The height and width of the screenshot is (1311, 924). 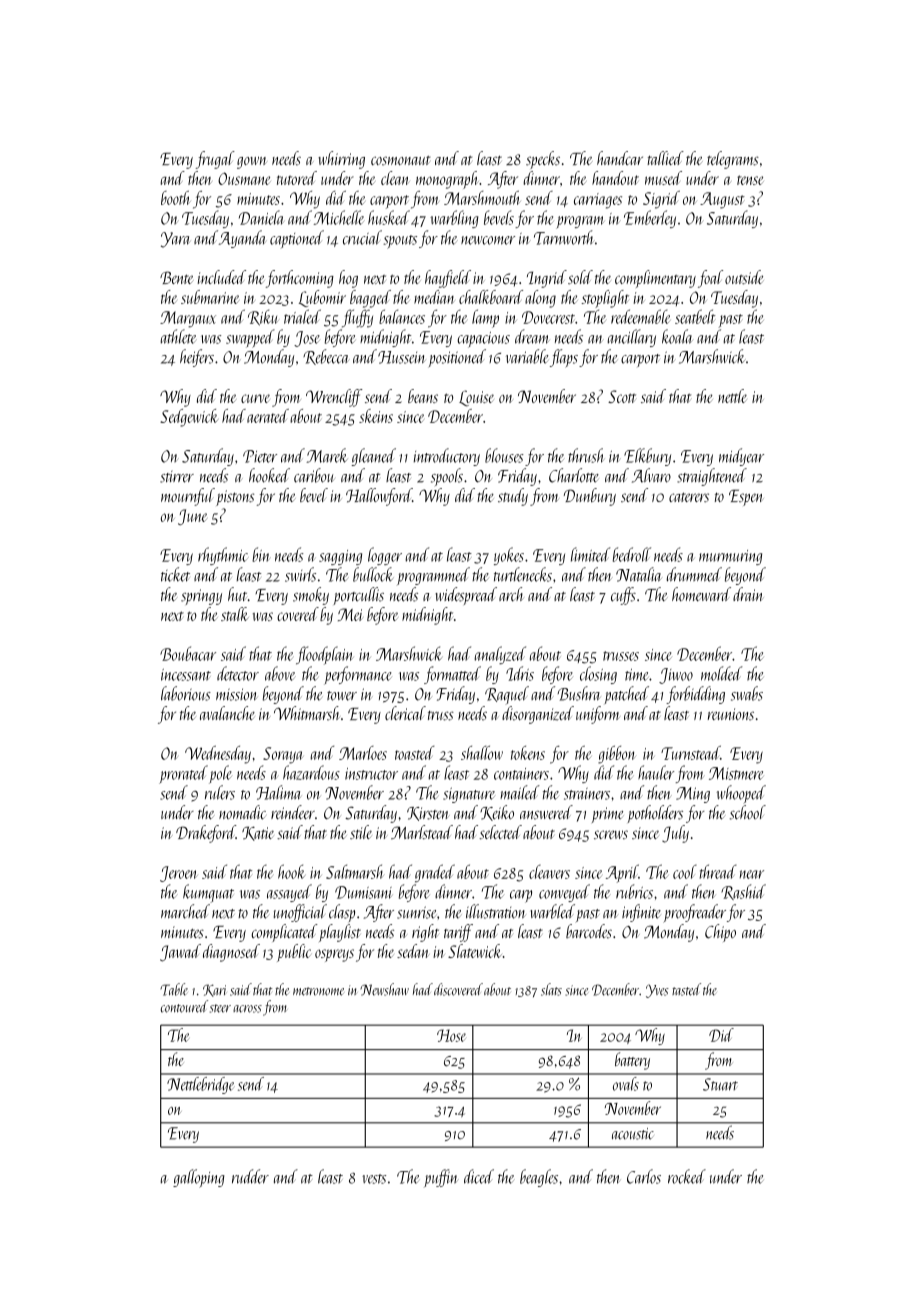 I want to click on blouses, so click(x=504, y=455).
